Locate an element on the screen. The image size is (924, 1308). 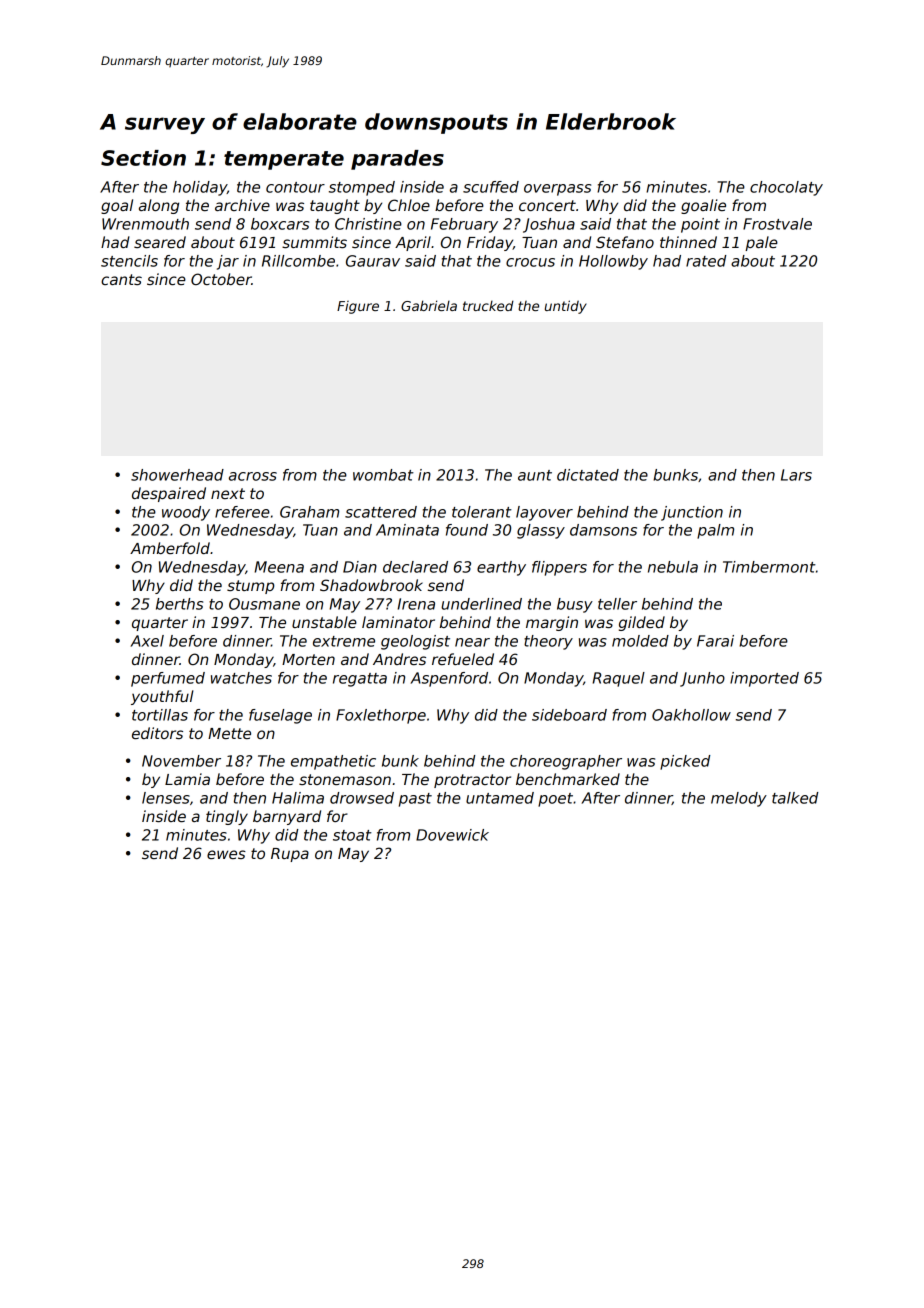
chocolaty is located at coordinates (786, 188).
